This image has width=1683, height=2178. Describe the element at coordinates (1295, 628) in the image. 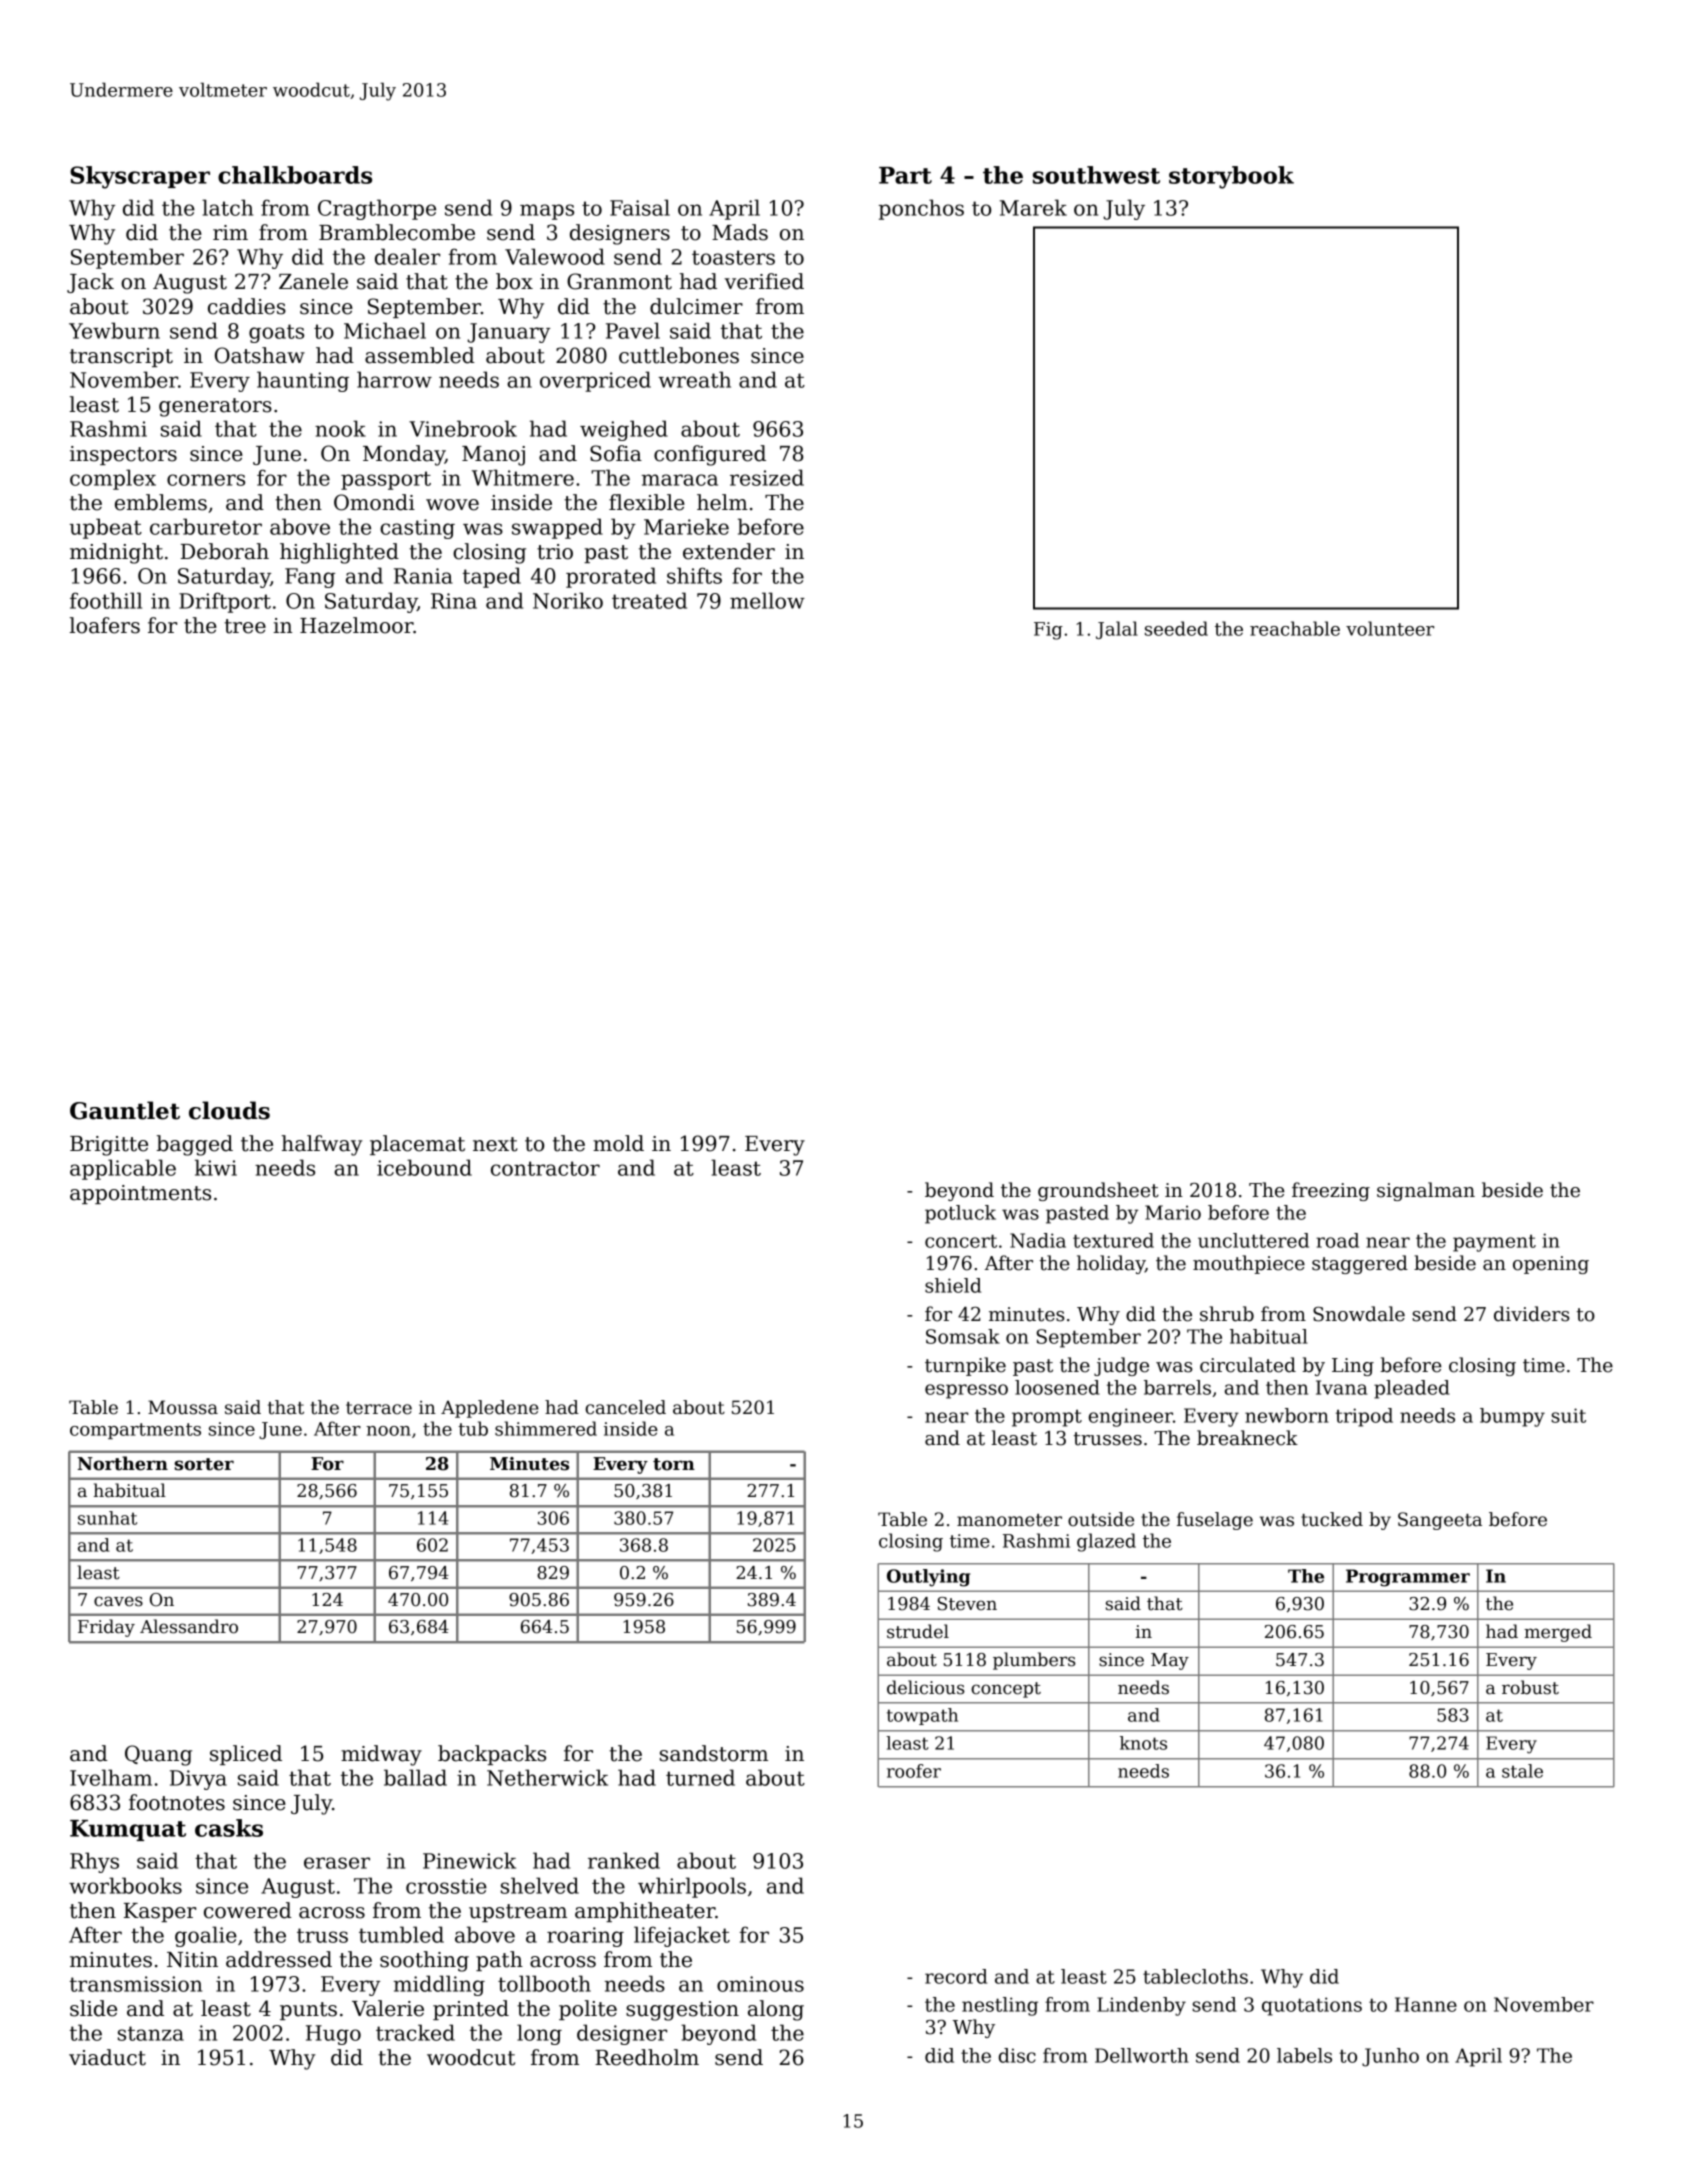

I see `reachable` at that location.
